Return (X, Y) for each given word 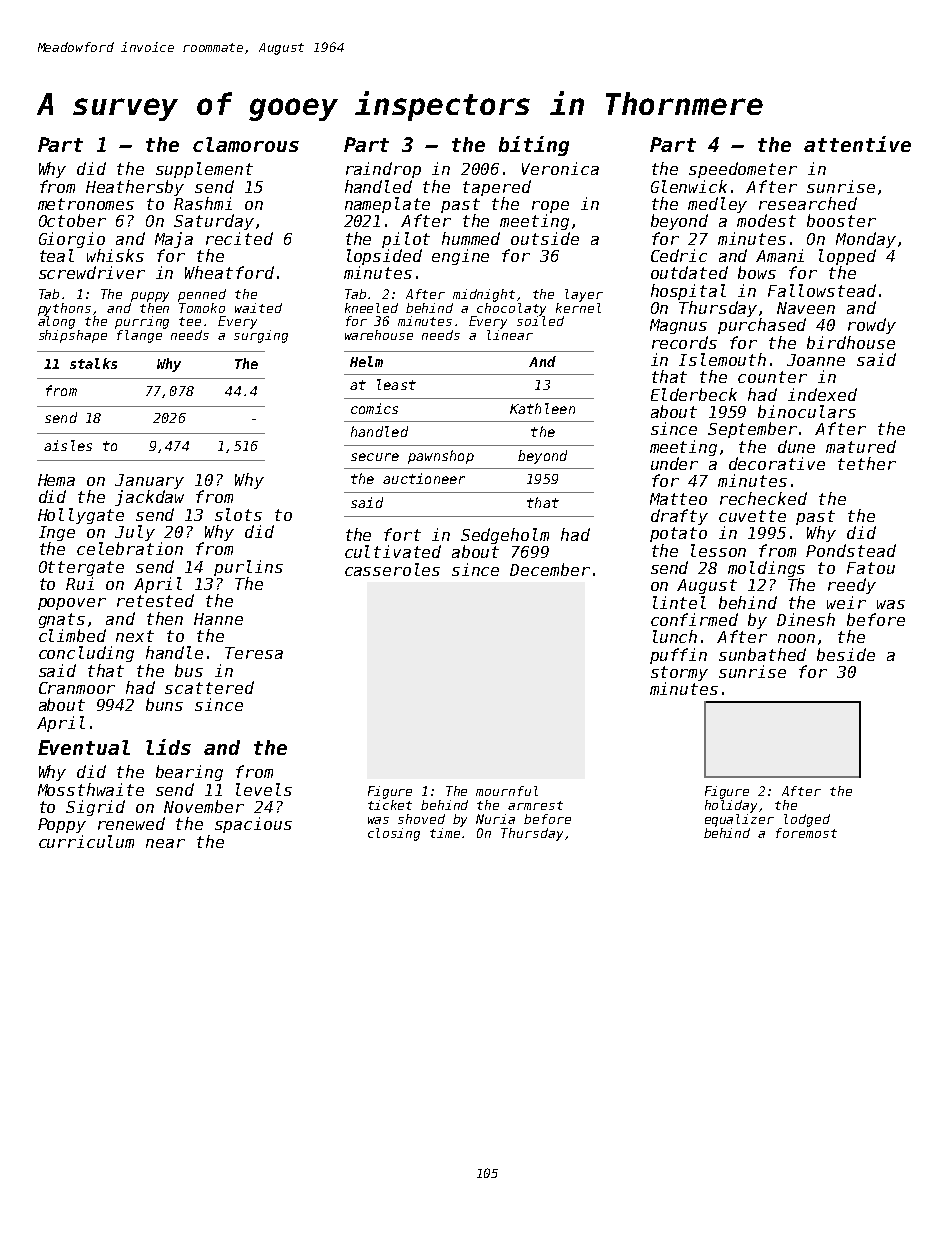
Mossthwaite (91, 789)
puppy (150, 297)
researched (808, 203)
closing (394, 834)
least (396, 384)
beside (846, 654)
